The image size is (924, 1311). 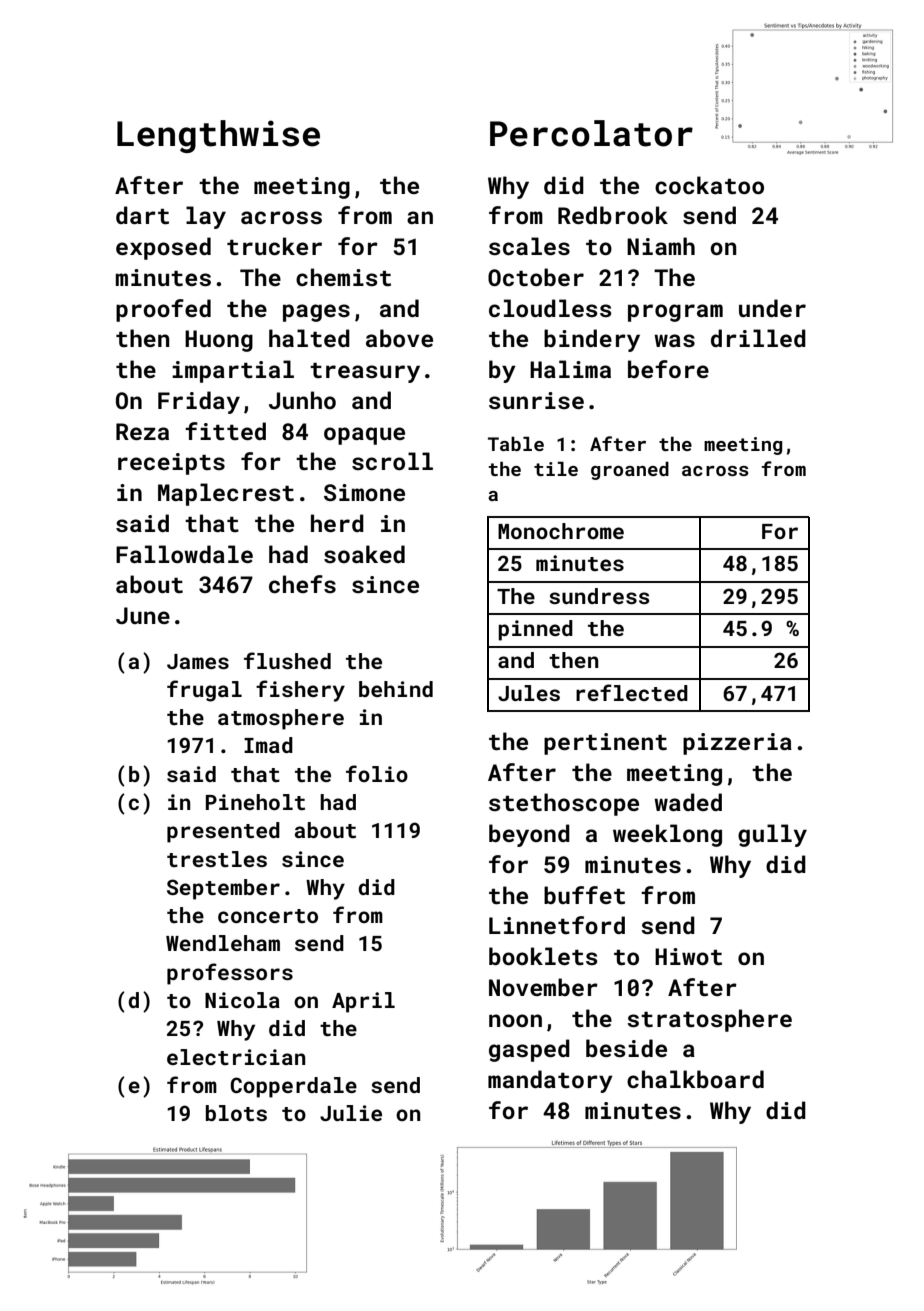 I want to click on electrician, so click(x=236, y=1057).
